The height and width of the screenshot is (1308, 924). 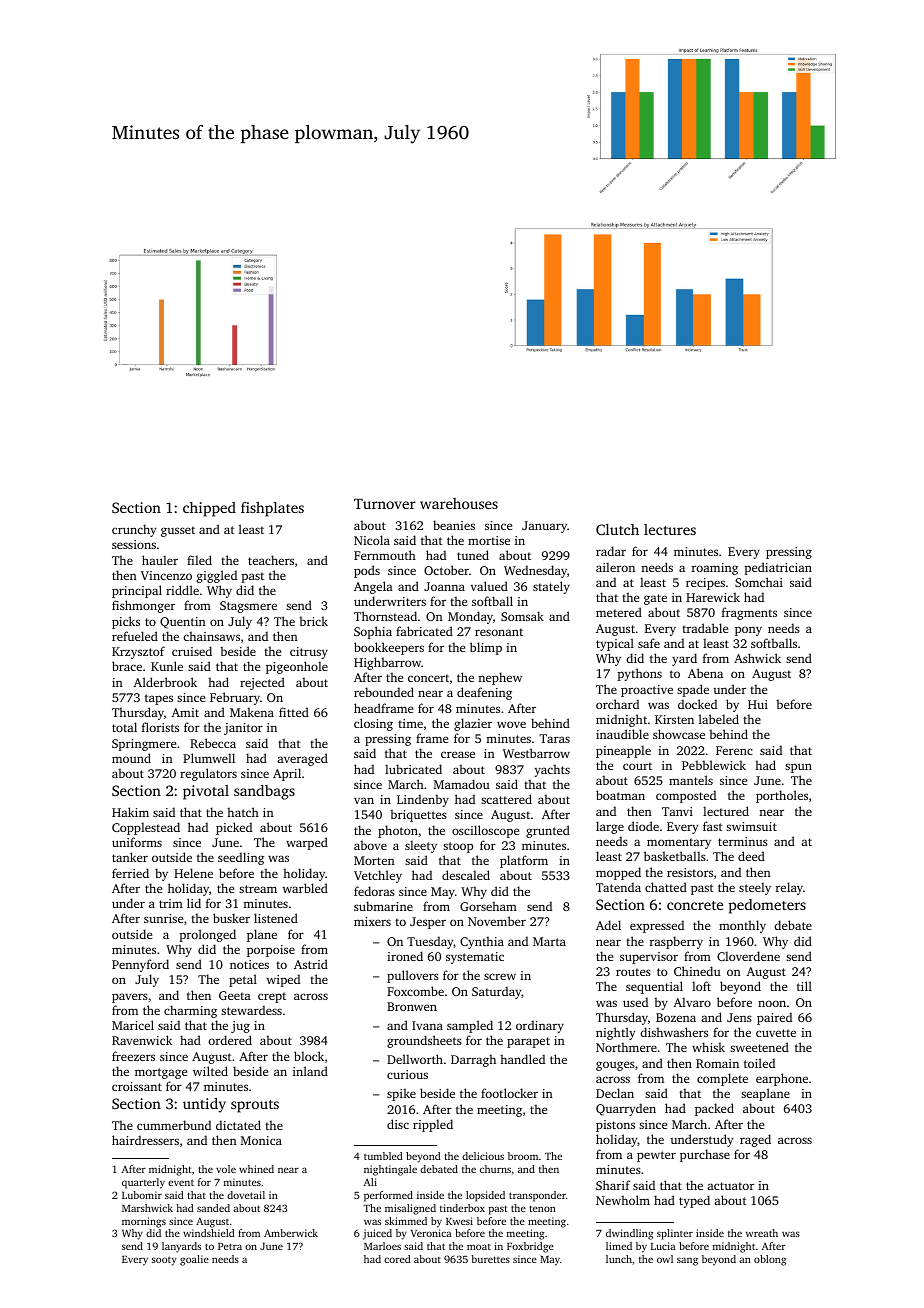 What do you see at coordinates (626, 1047) in the screenshot?
I see `Northmere` at bounding box center [626, 1047].
